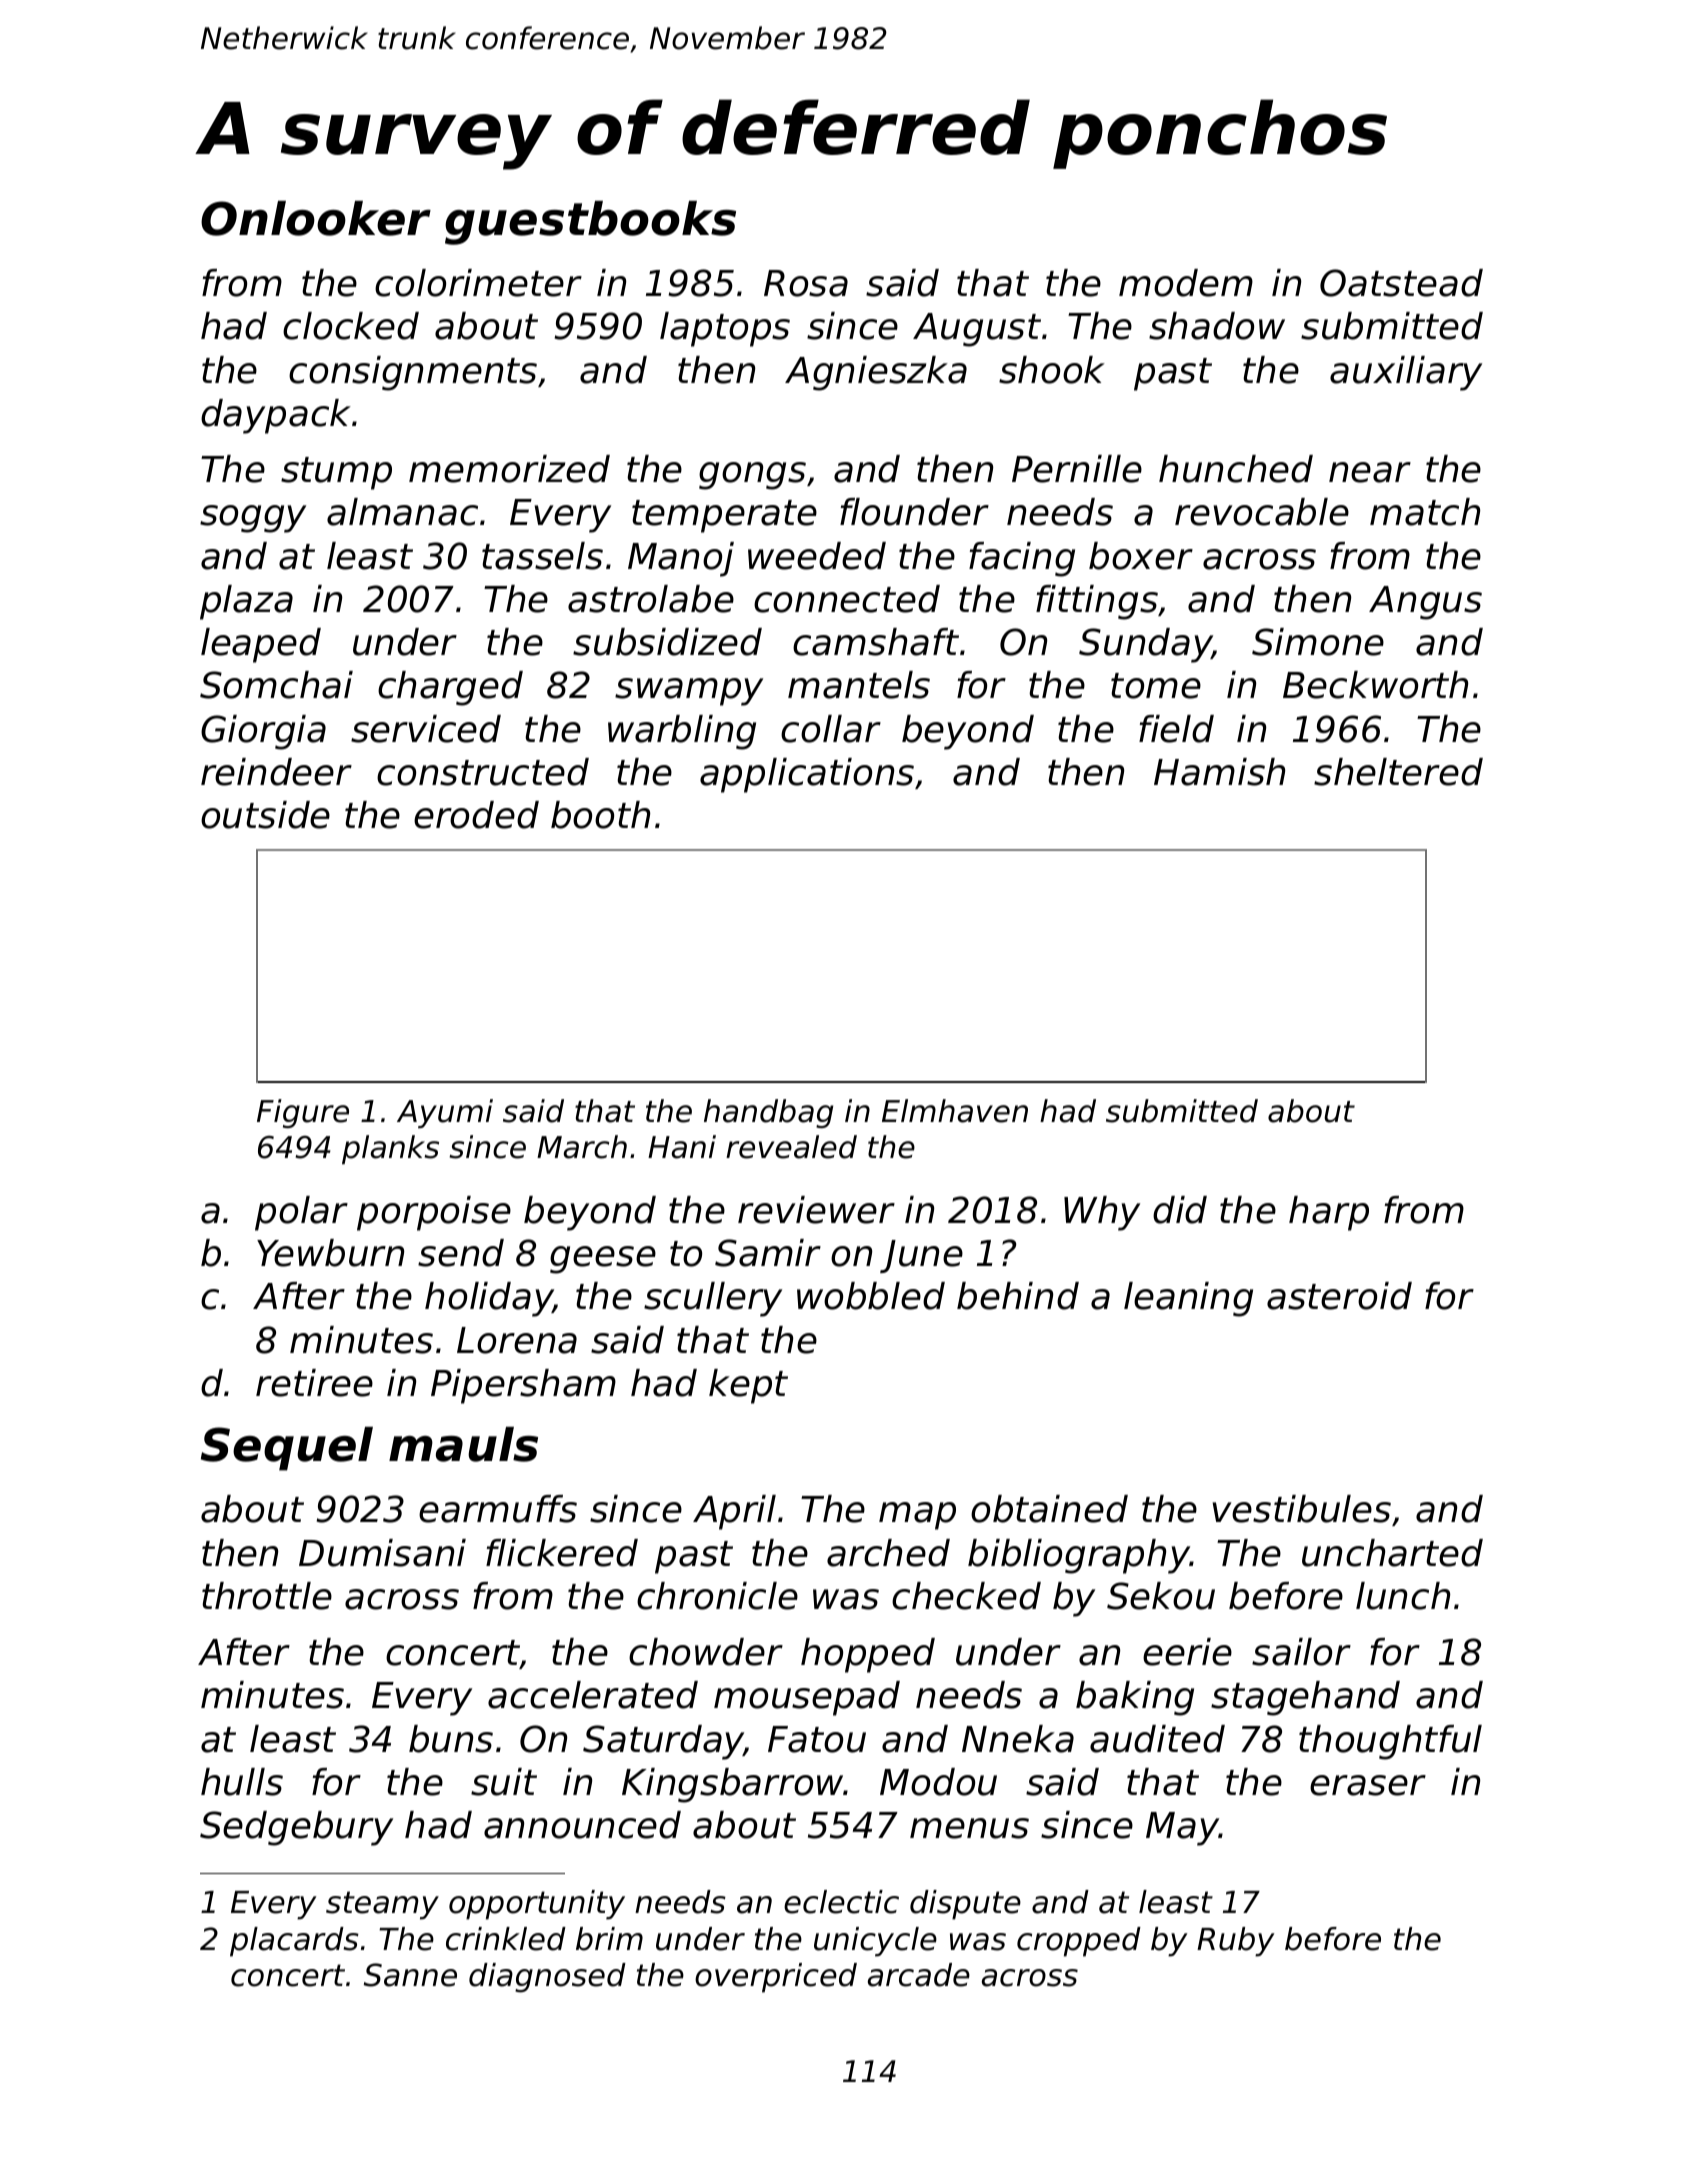 Image resolution: width=1683 pixels, height=2178 pixels. I want to click on eclectic, so click(841, 1902).
